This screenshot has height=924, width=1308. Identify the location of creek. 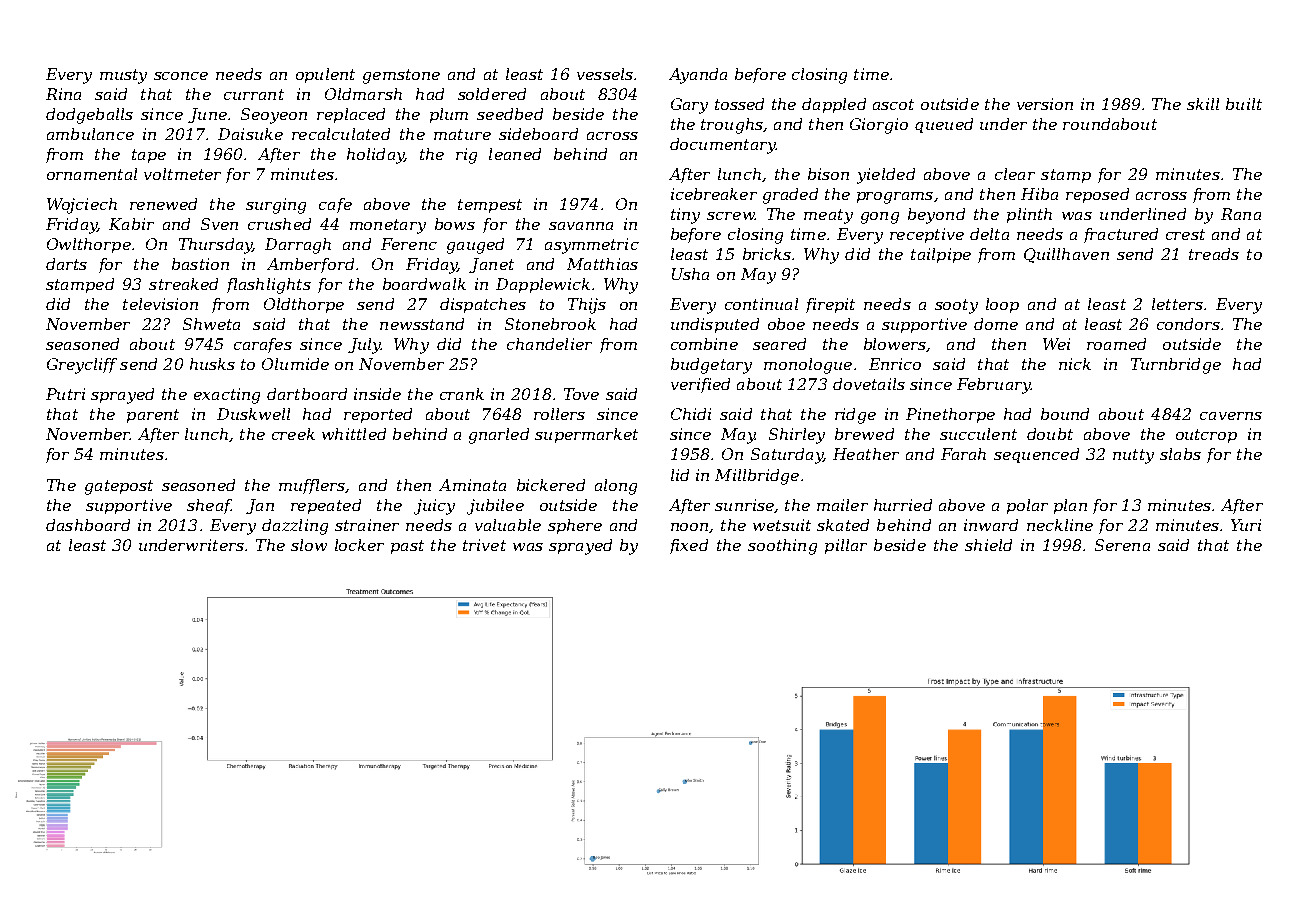
(293, 434).
